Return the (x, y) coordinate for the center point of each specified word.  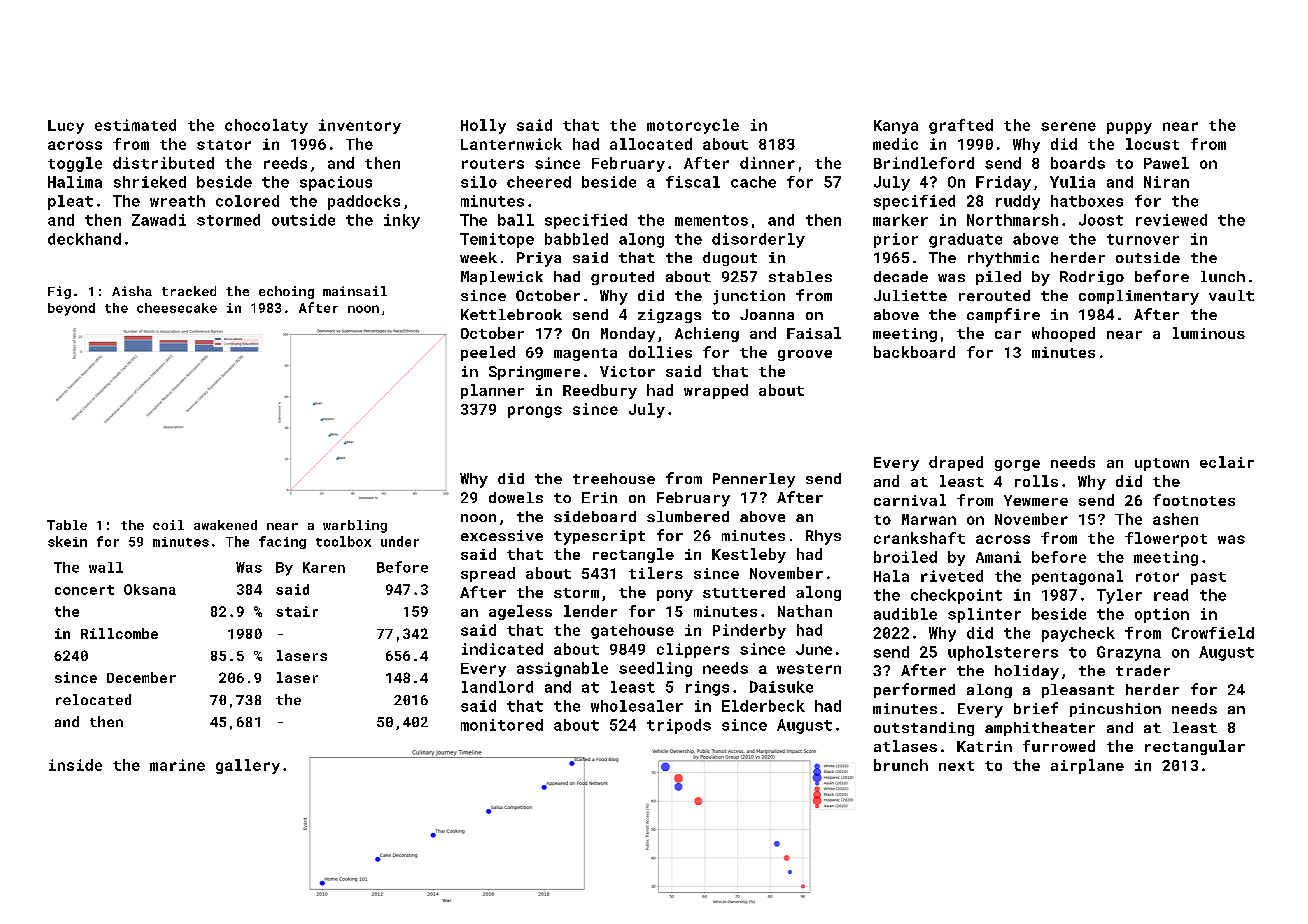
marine (177, 765)
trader (1143, 670)
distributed (163, 163)
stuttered (744, 592)
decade (901, 276)
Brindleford (924, 163)
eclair (1227, 462)
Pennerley (754, 480)
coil (168, 525)
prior (896, 240)
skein (67, 541)
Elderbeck (763, 706)
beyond (71, 309)
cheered (539, 182)
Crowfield (1213, 633)
